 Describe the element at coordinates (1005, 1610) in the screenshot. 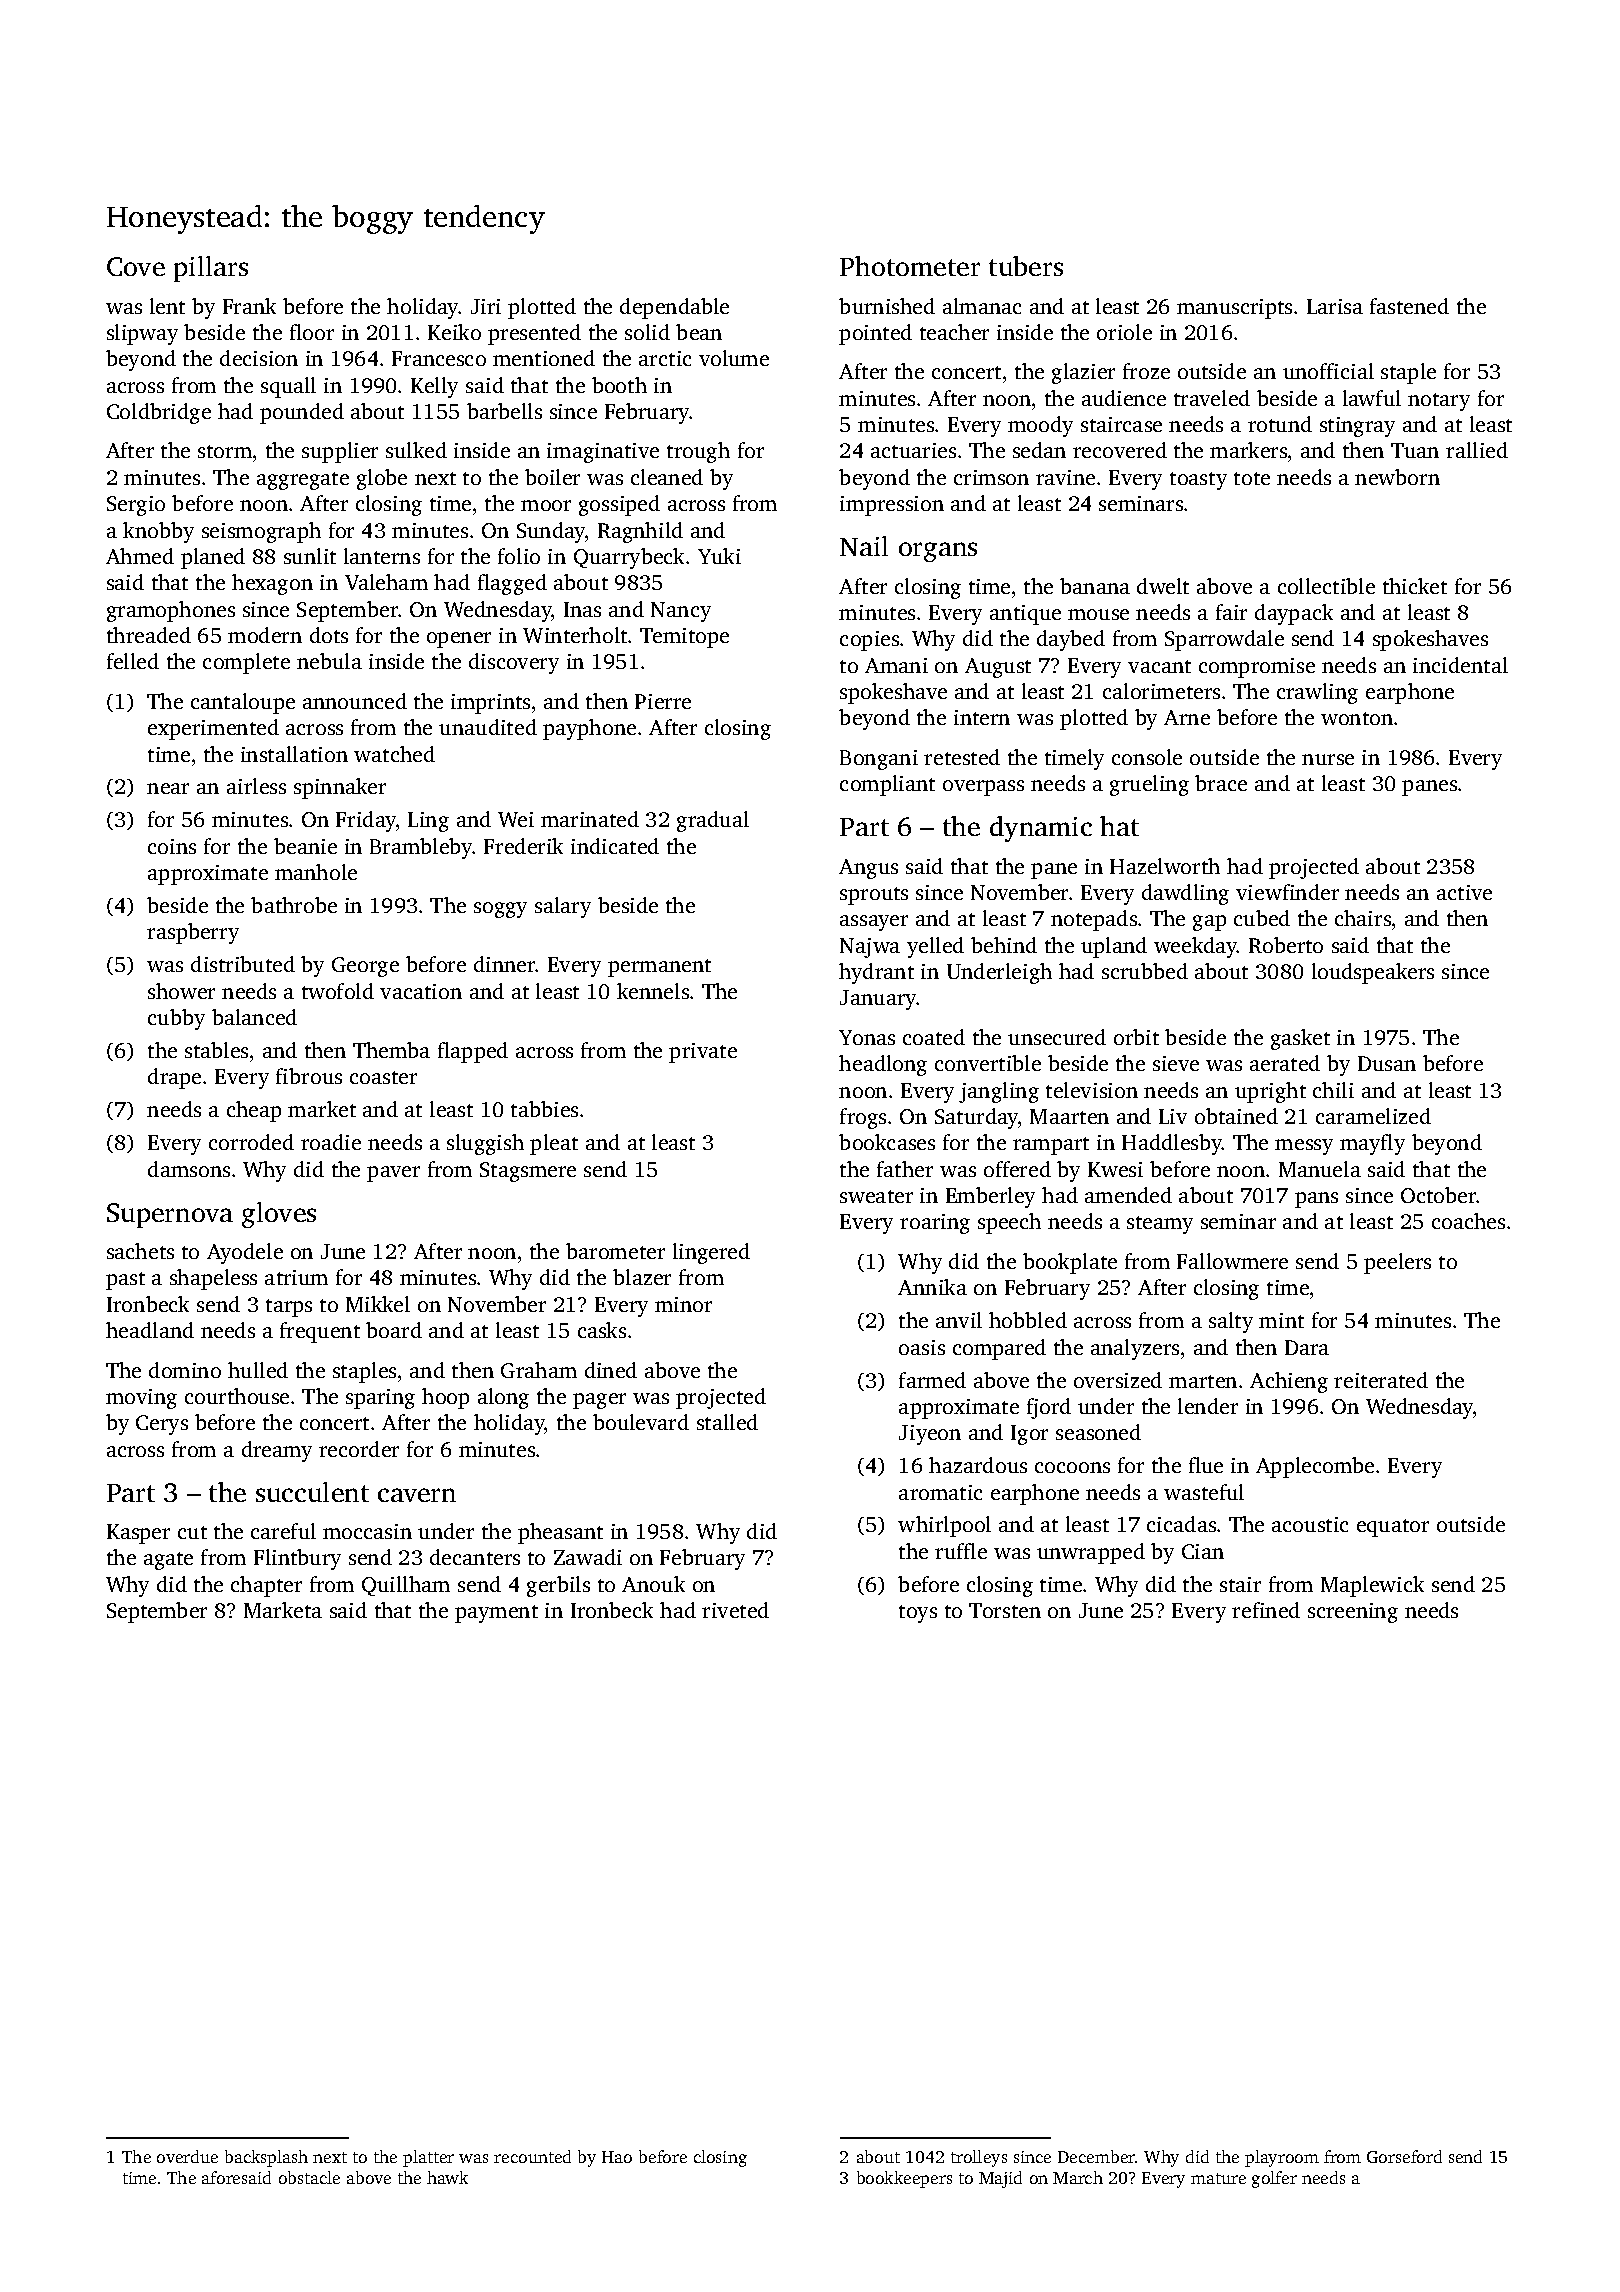

I see `Torsten` at that location.
